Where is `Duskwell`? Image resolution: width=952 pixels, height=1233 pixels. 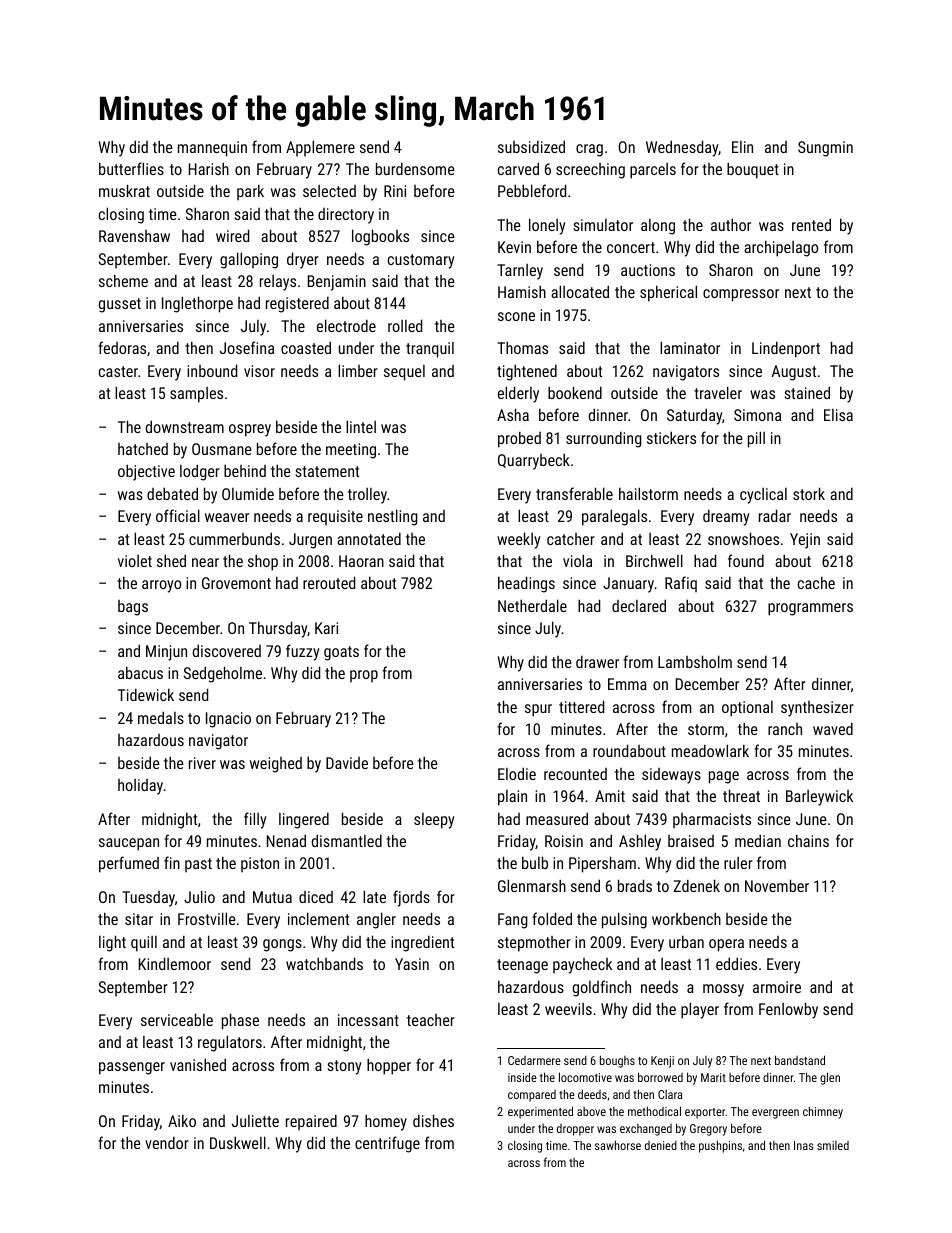
Duskwell is located at coordinates (238, 1142).
